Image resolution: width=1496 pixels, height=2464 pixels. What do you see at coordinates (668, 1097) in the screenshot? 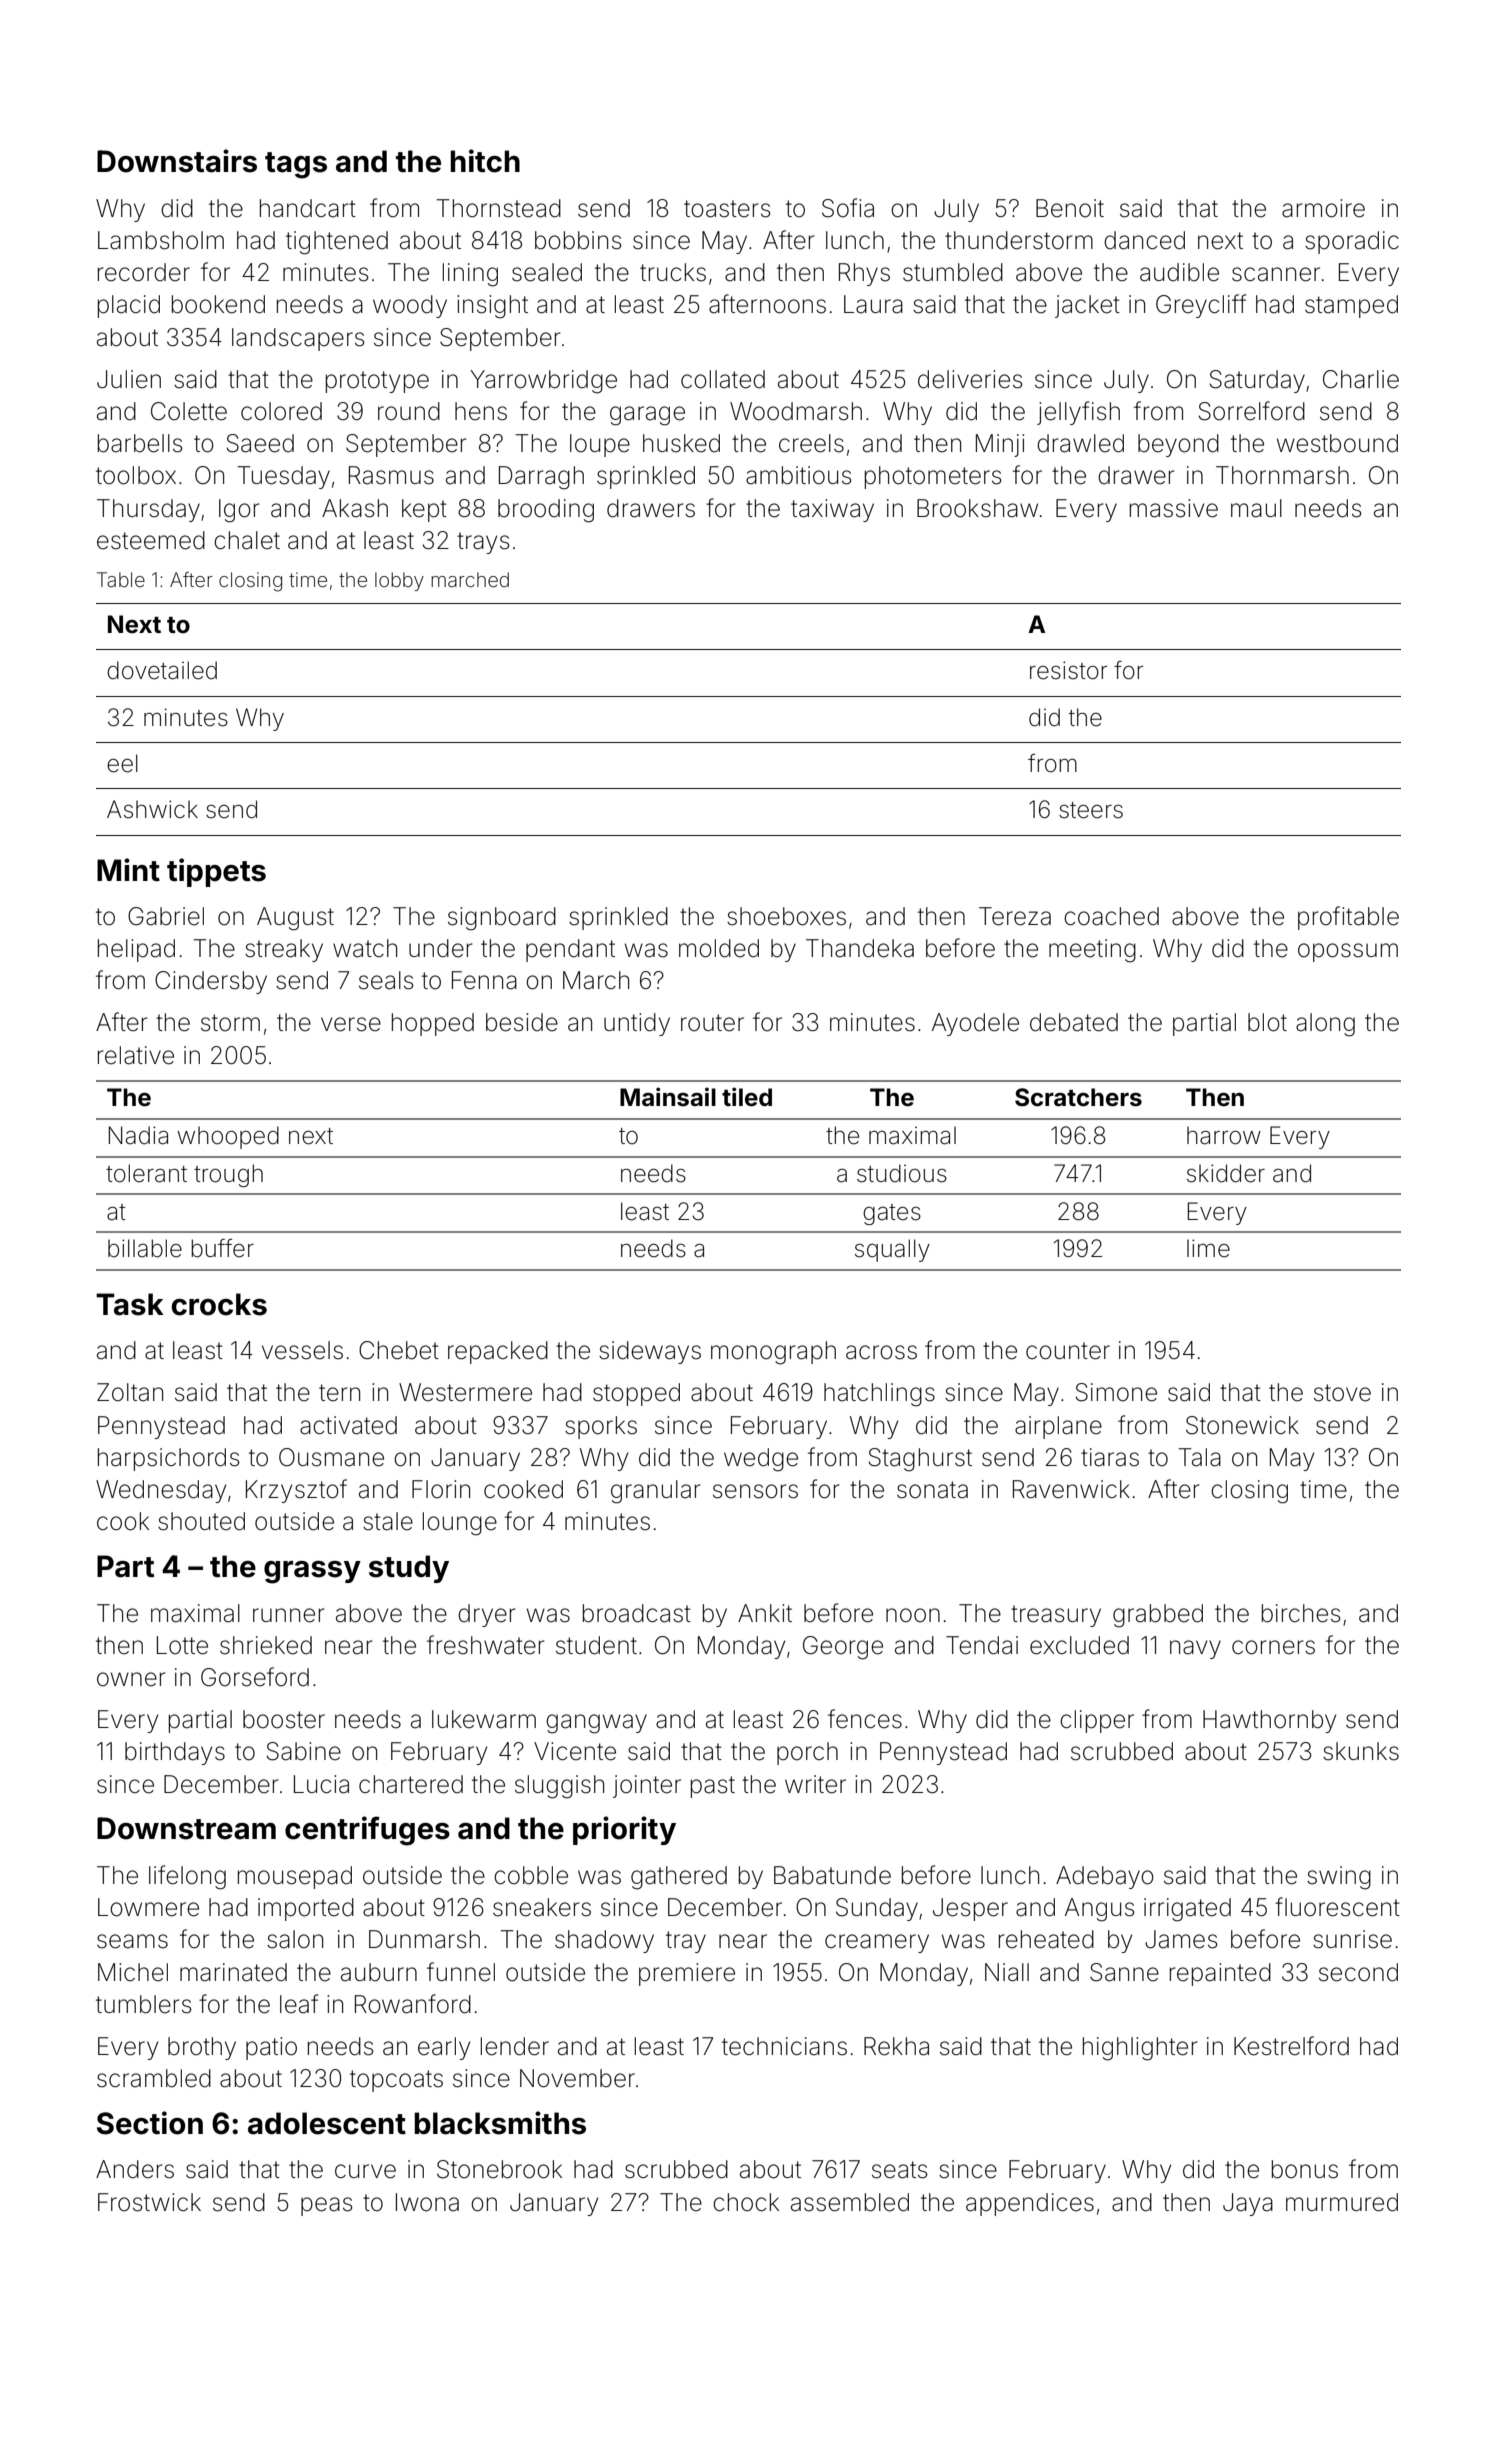
I see `Mainsail` at bounding box center [668, 1097].
